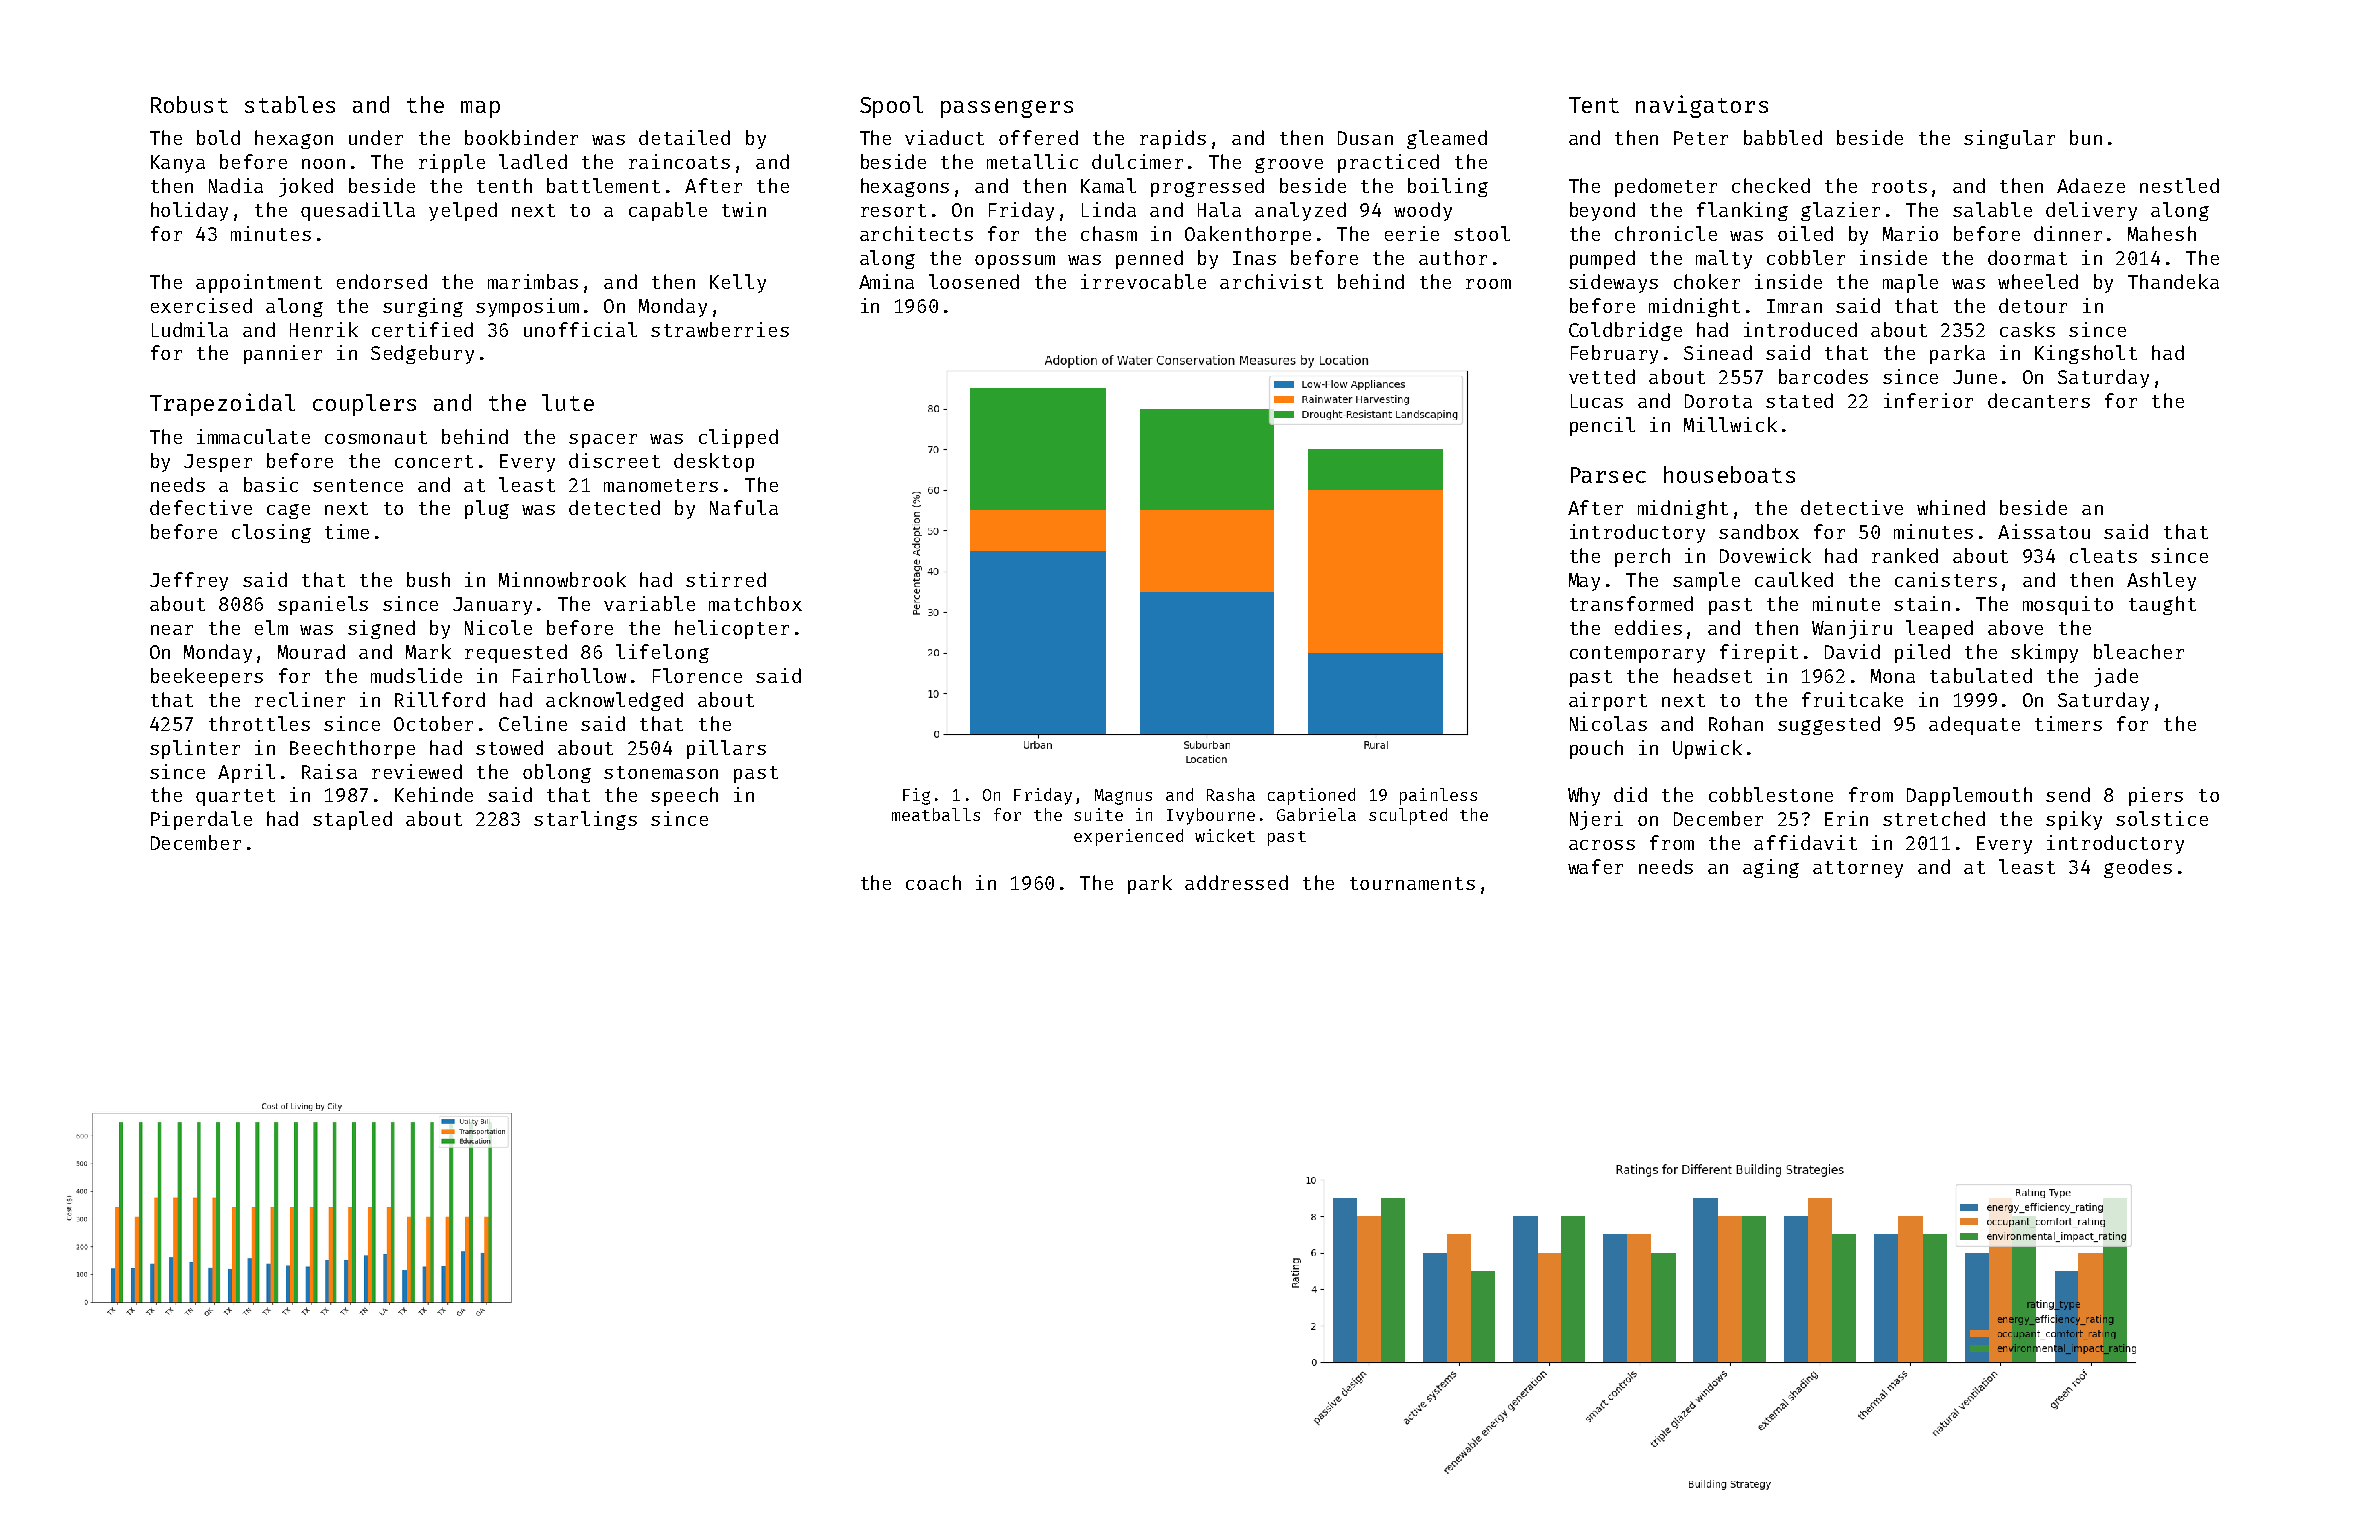 The height and width of the screenshot is (1540, 2380). What do you see at coordinates (933, 882) in the screenshot?
I see `coach` at bounding box center [933, 882].
